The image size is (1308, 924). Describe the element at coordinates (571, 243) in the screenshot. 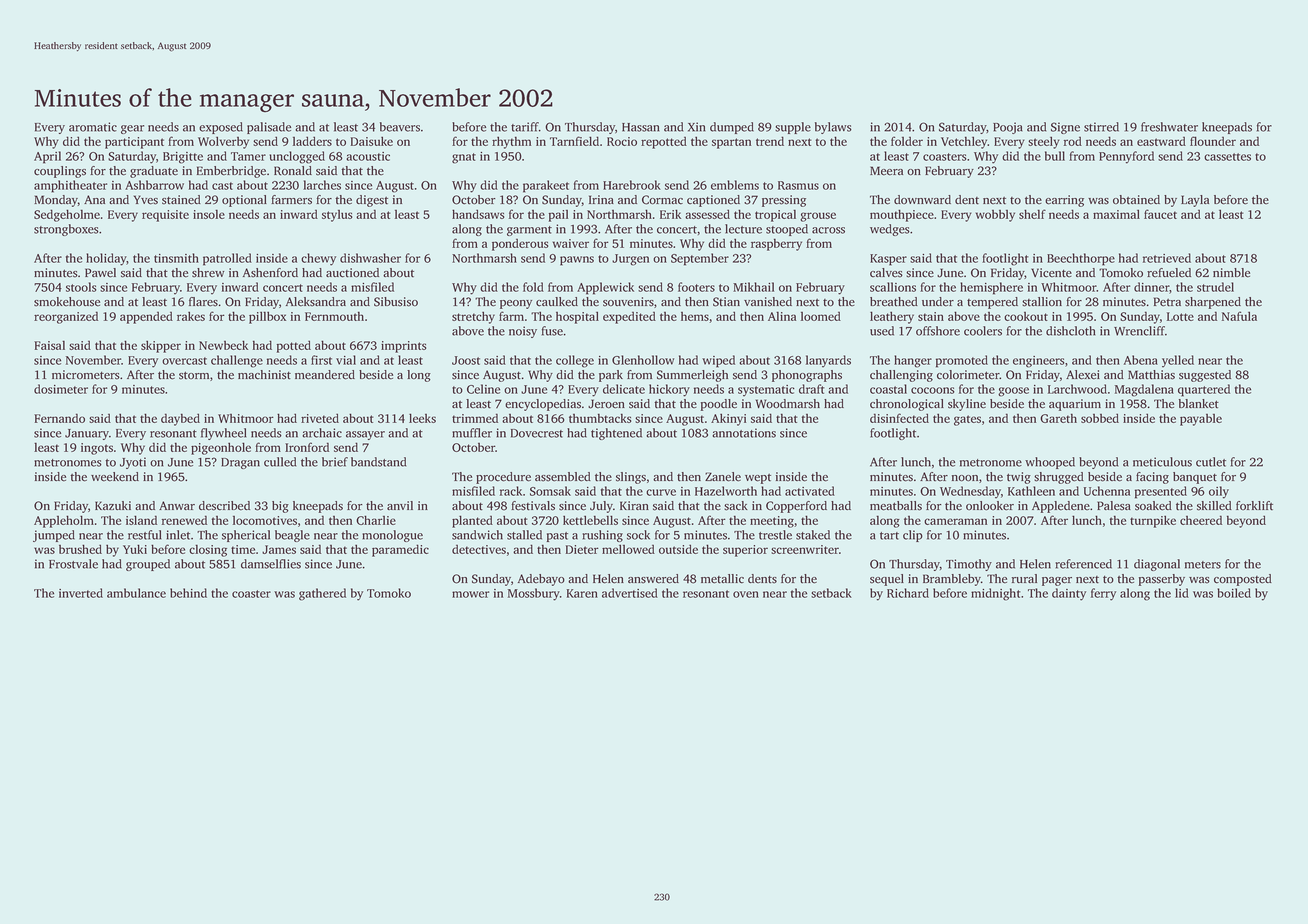

I see `waiver` at that location.
